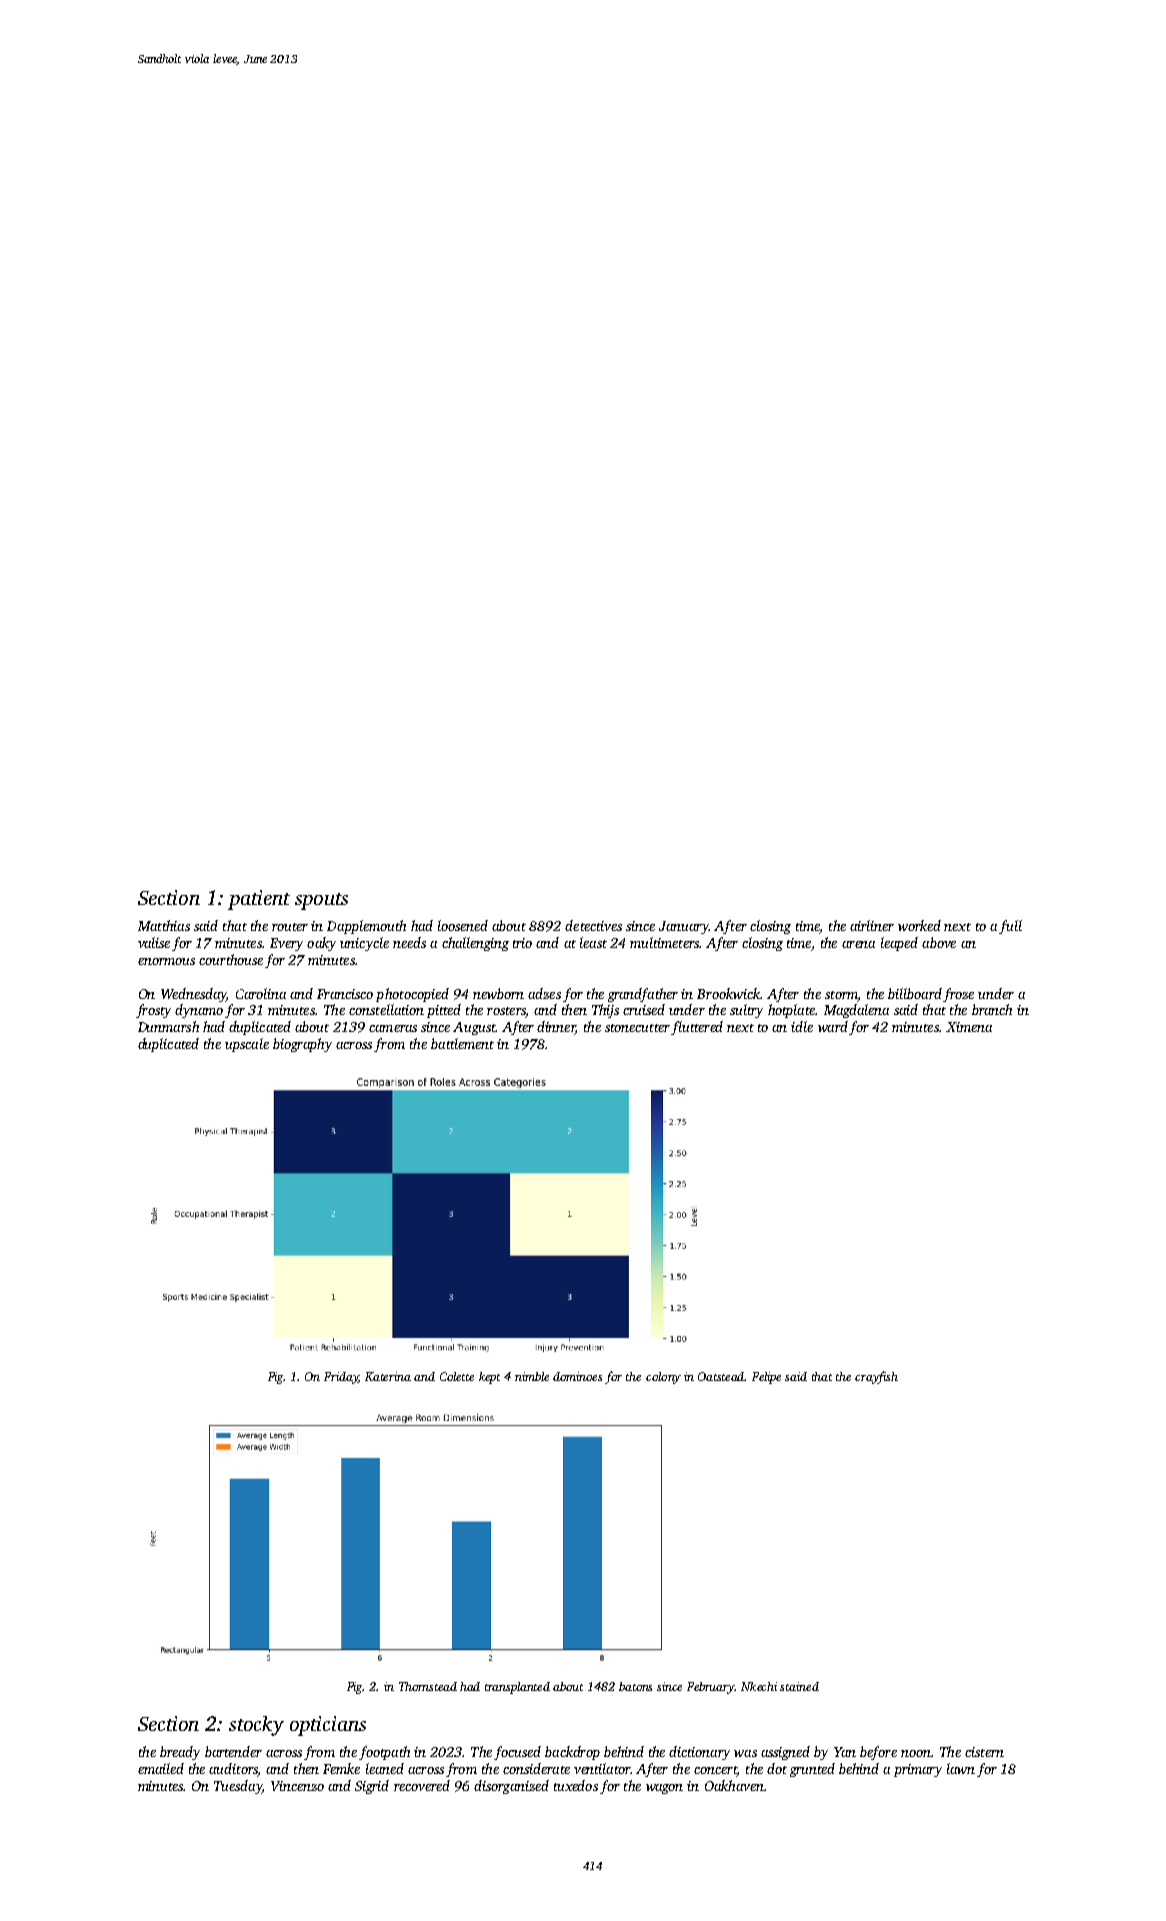 Image resolution: width=1166 pixels, height=1921 pixels. I want to click on spouts, so click(321, 901).
